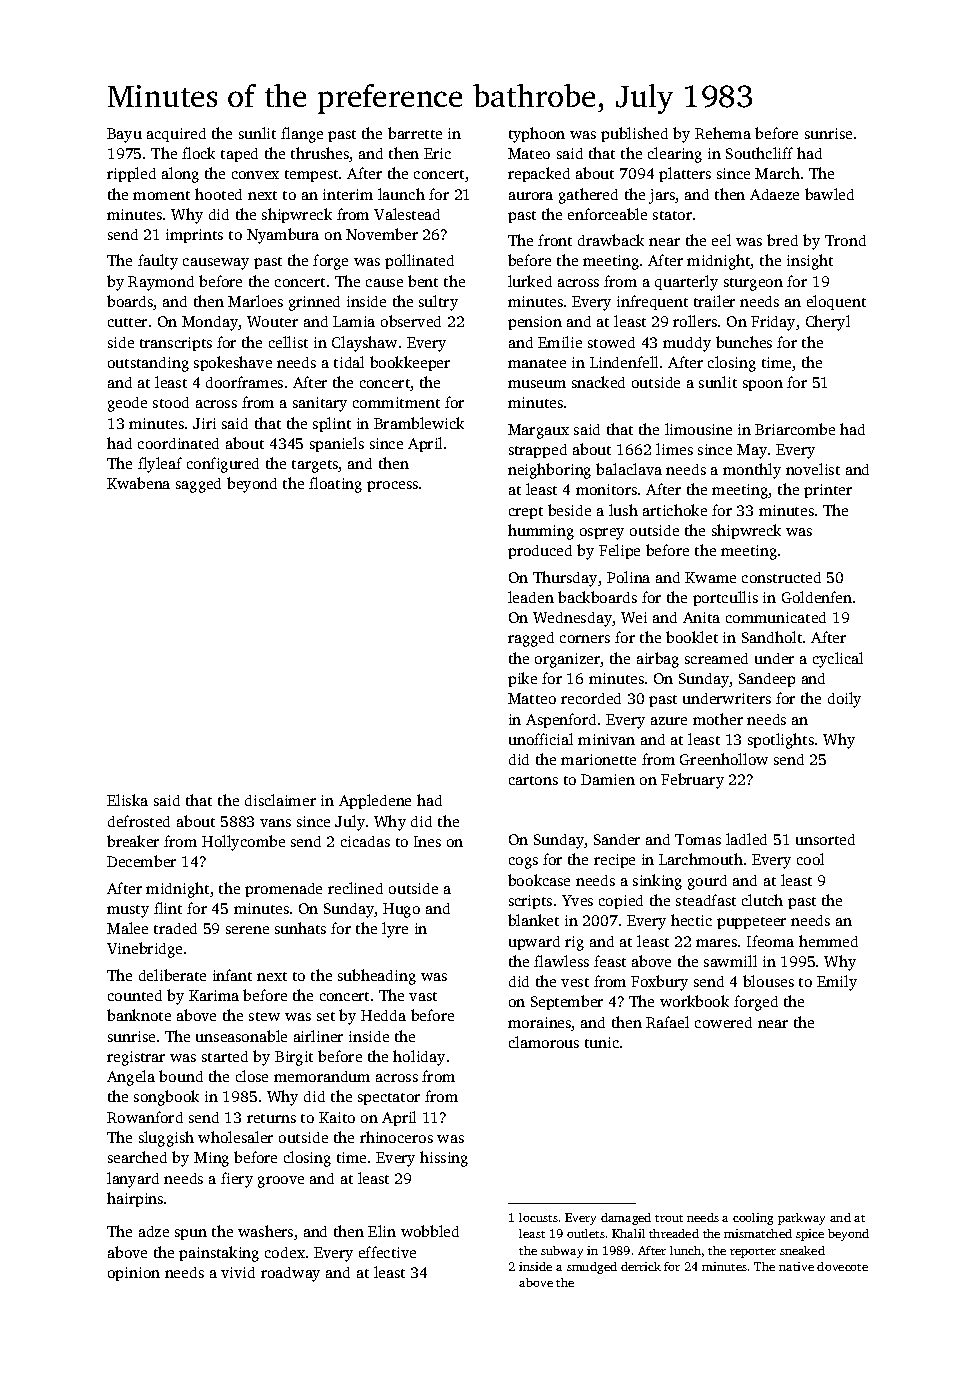 The width and height of the screenshot is (980, 1392). I want to click on Rehema, so click(723, 133).
